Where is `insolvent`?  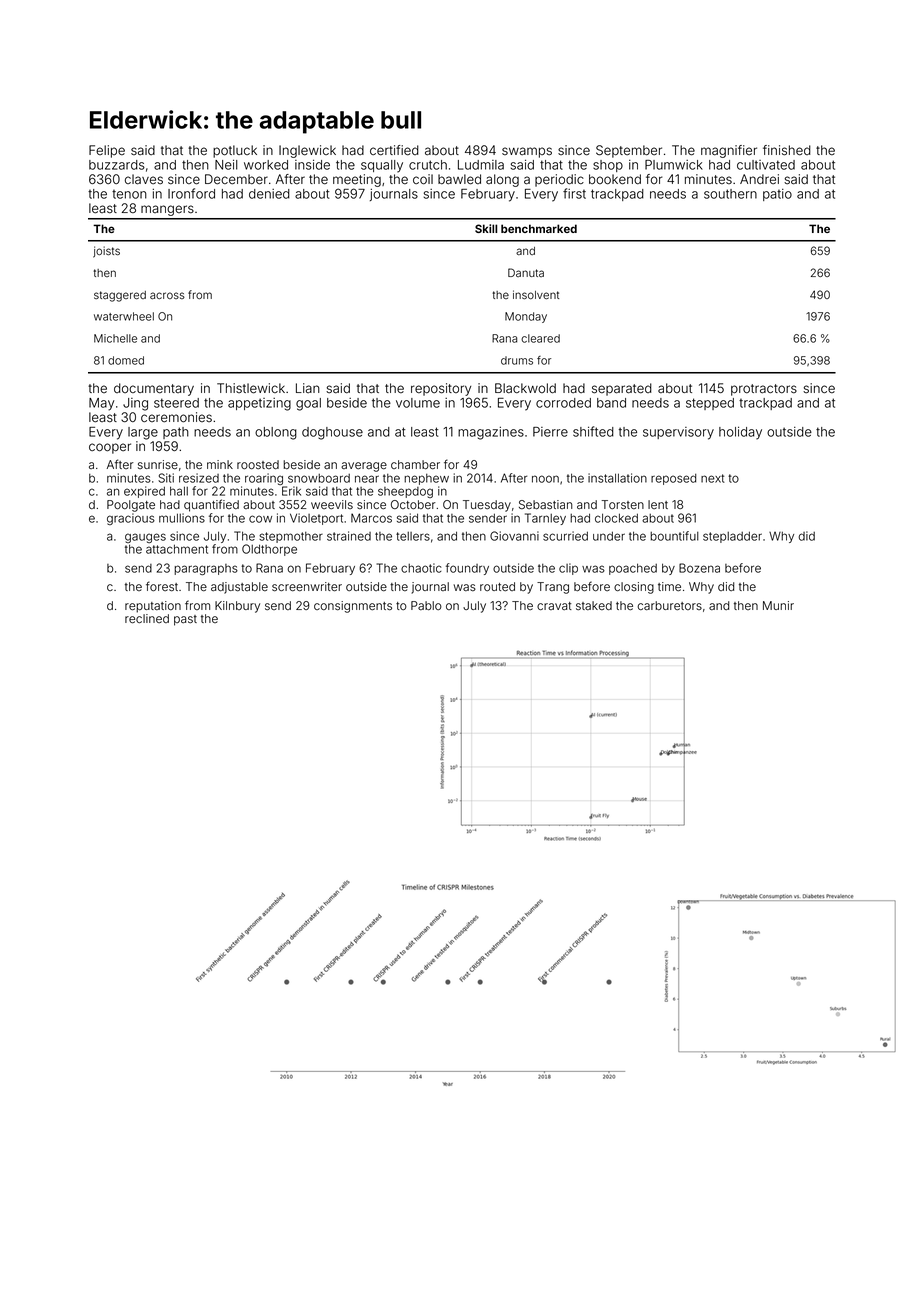 insolvent is located at coordinates (536, 294).
